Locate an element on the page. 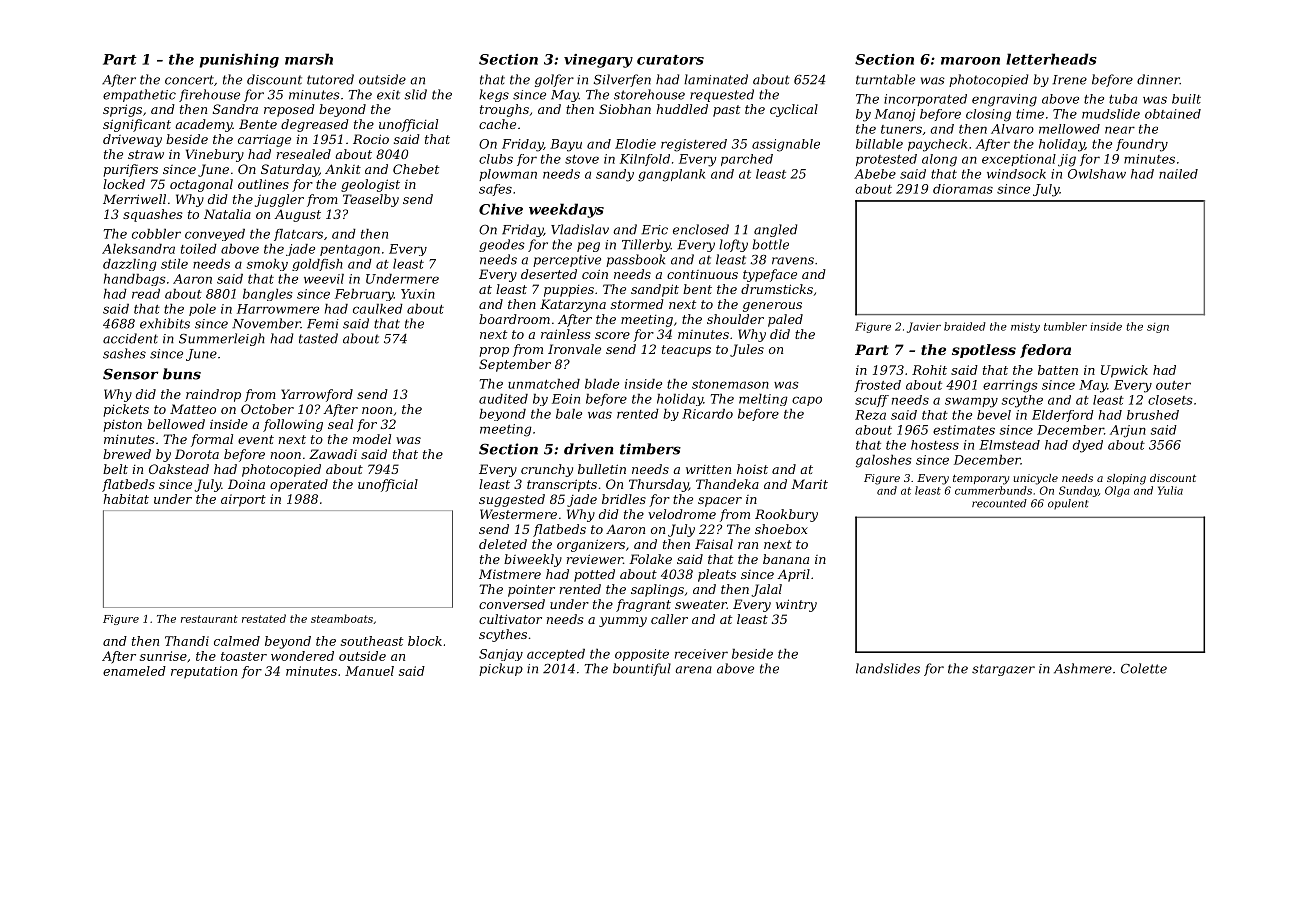  curators is located at coordinates (670, 60).
